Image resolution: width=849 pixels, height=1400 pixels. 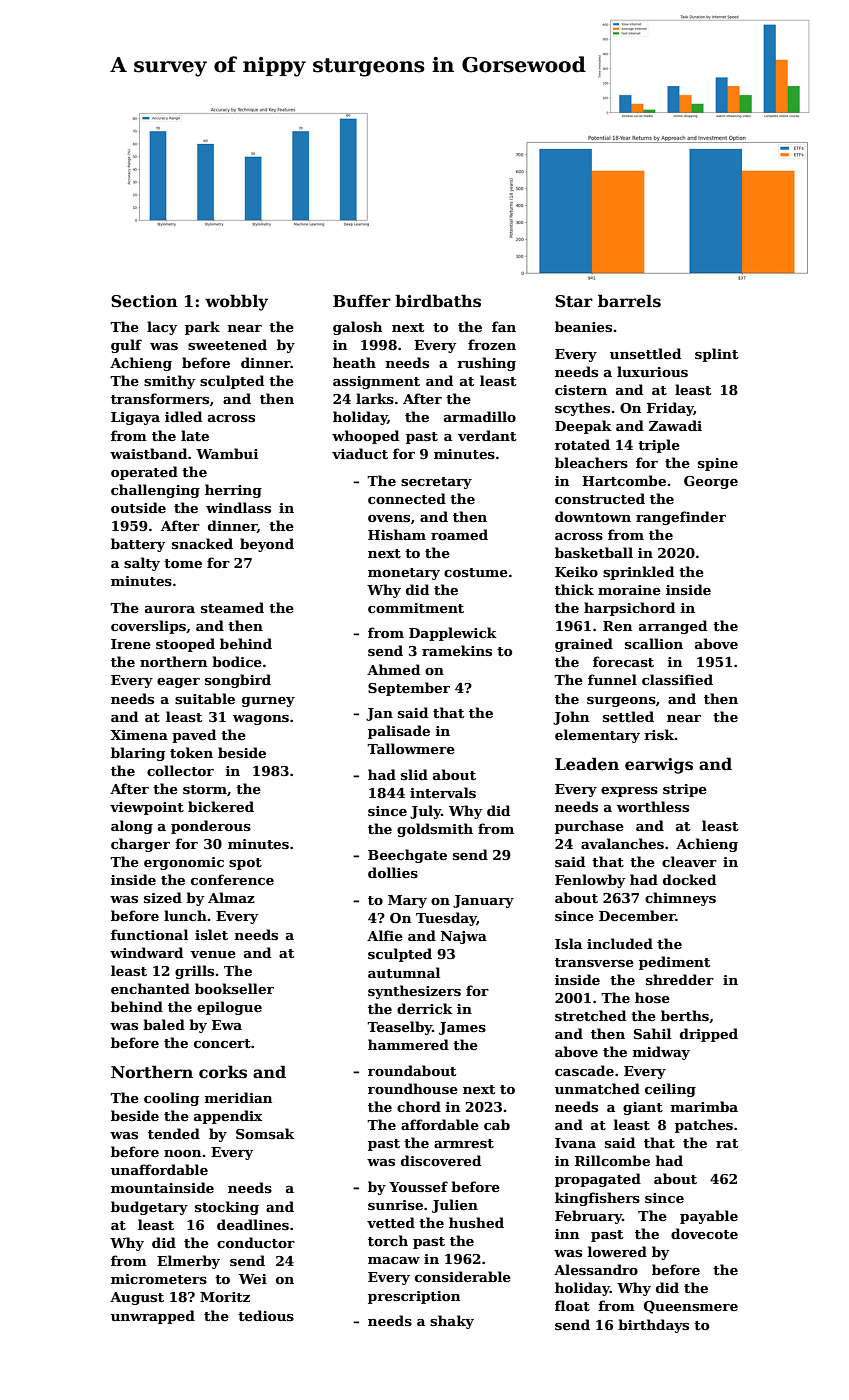 What do you see at coordinates (236, 302) in the document?
I see `wobbly` at bounding box center [236, 302].
